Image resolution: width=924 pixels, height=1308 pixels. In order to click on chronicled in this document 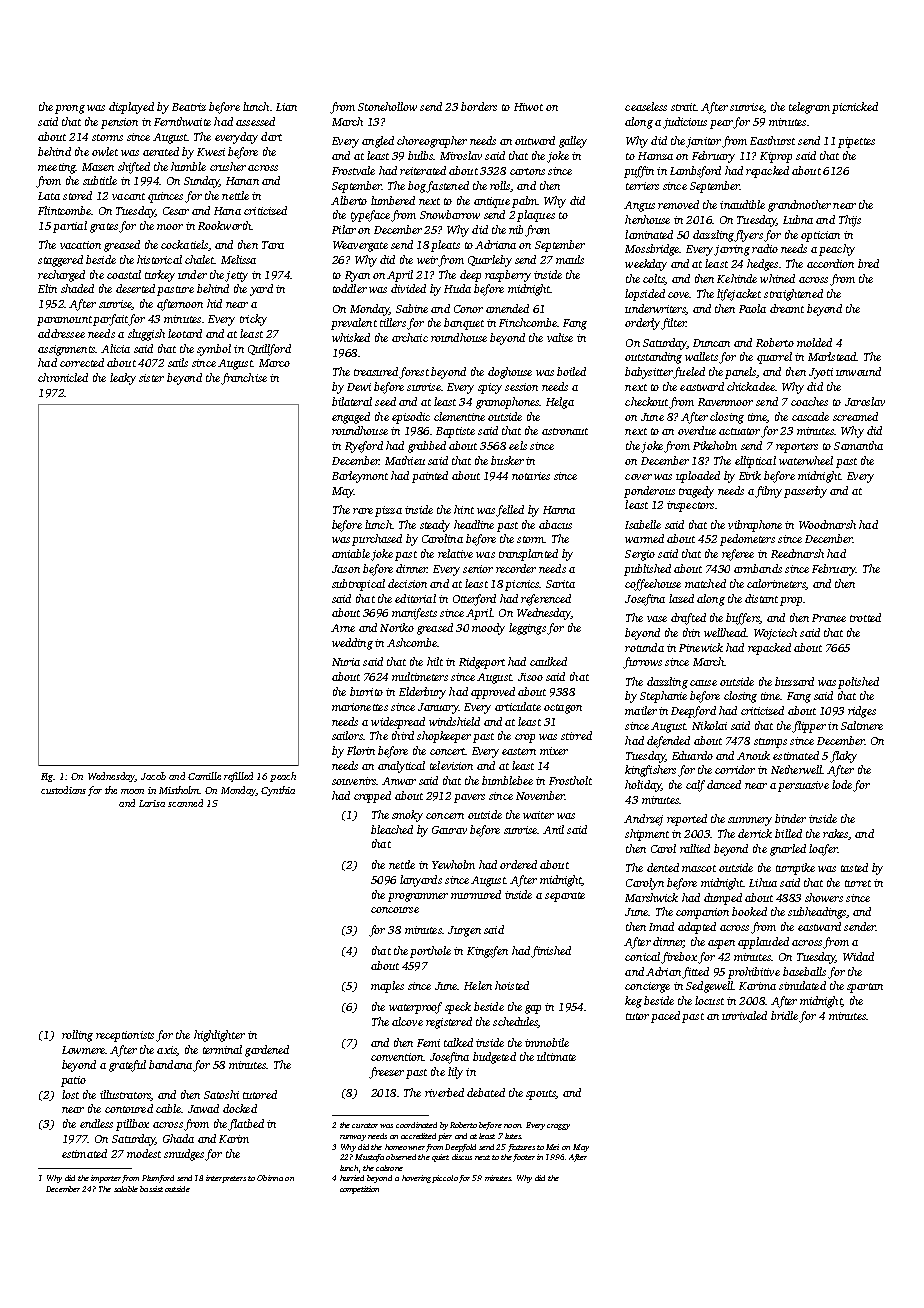, I will do `click(63, 377)`.
